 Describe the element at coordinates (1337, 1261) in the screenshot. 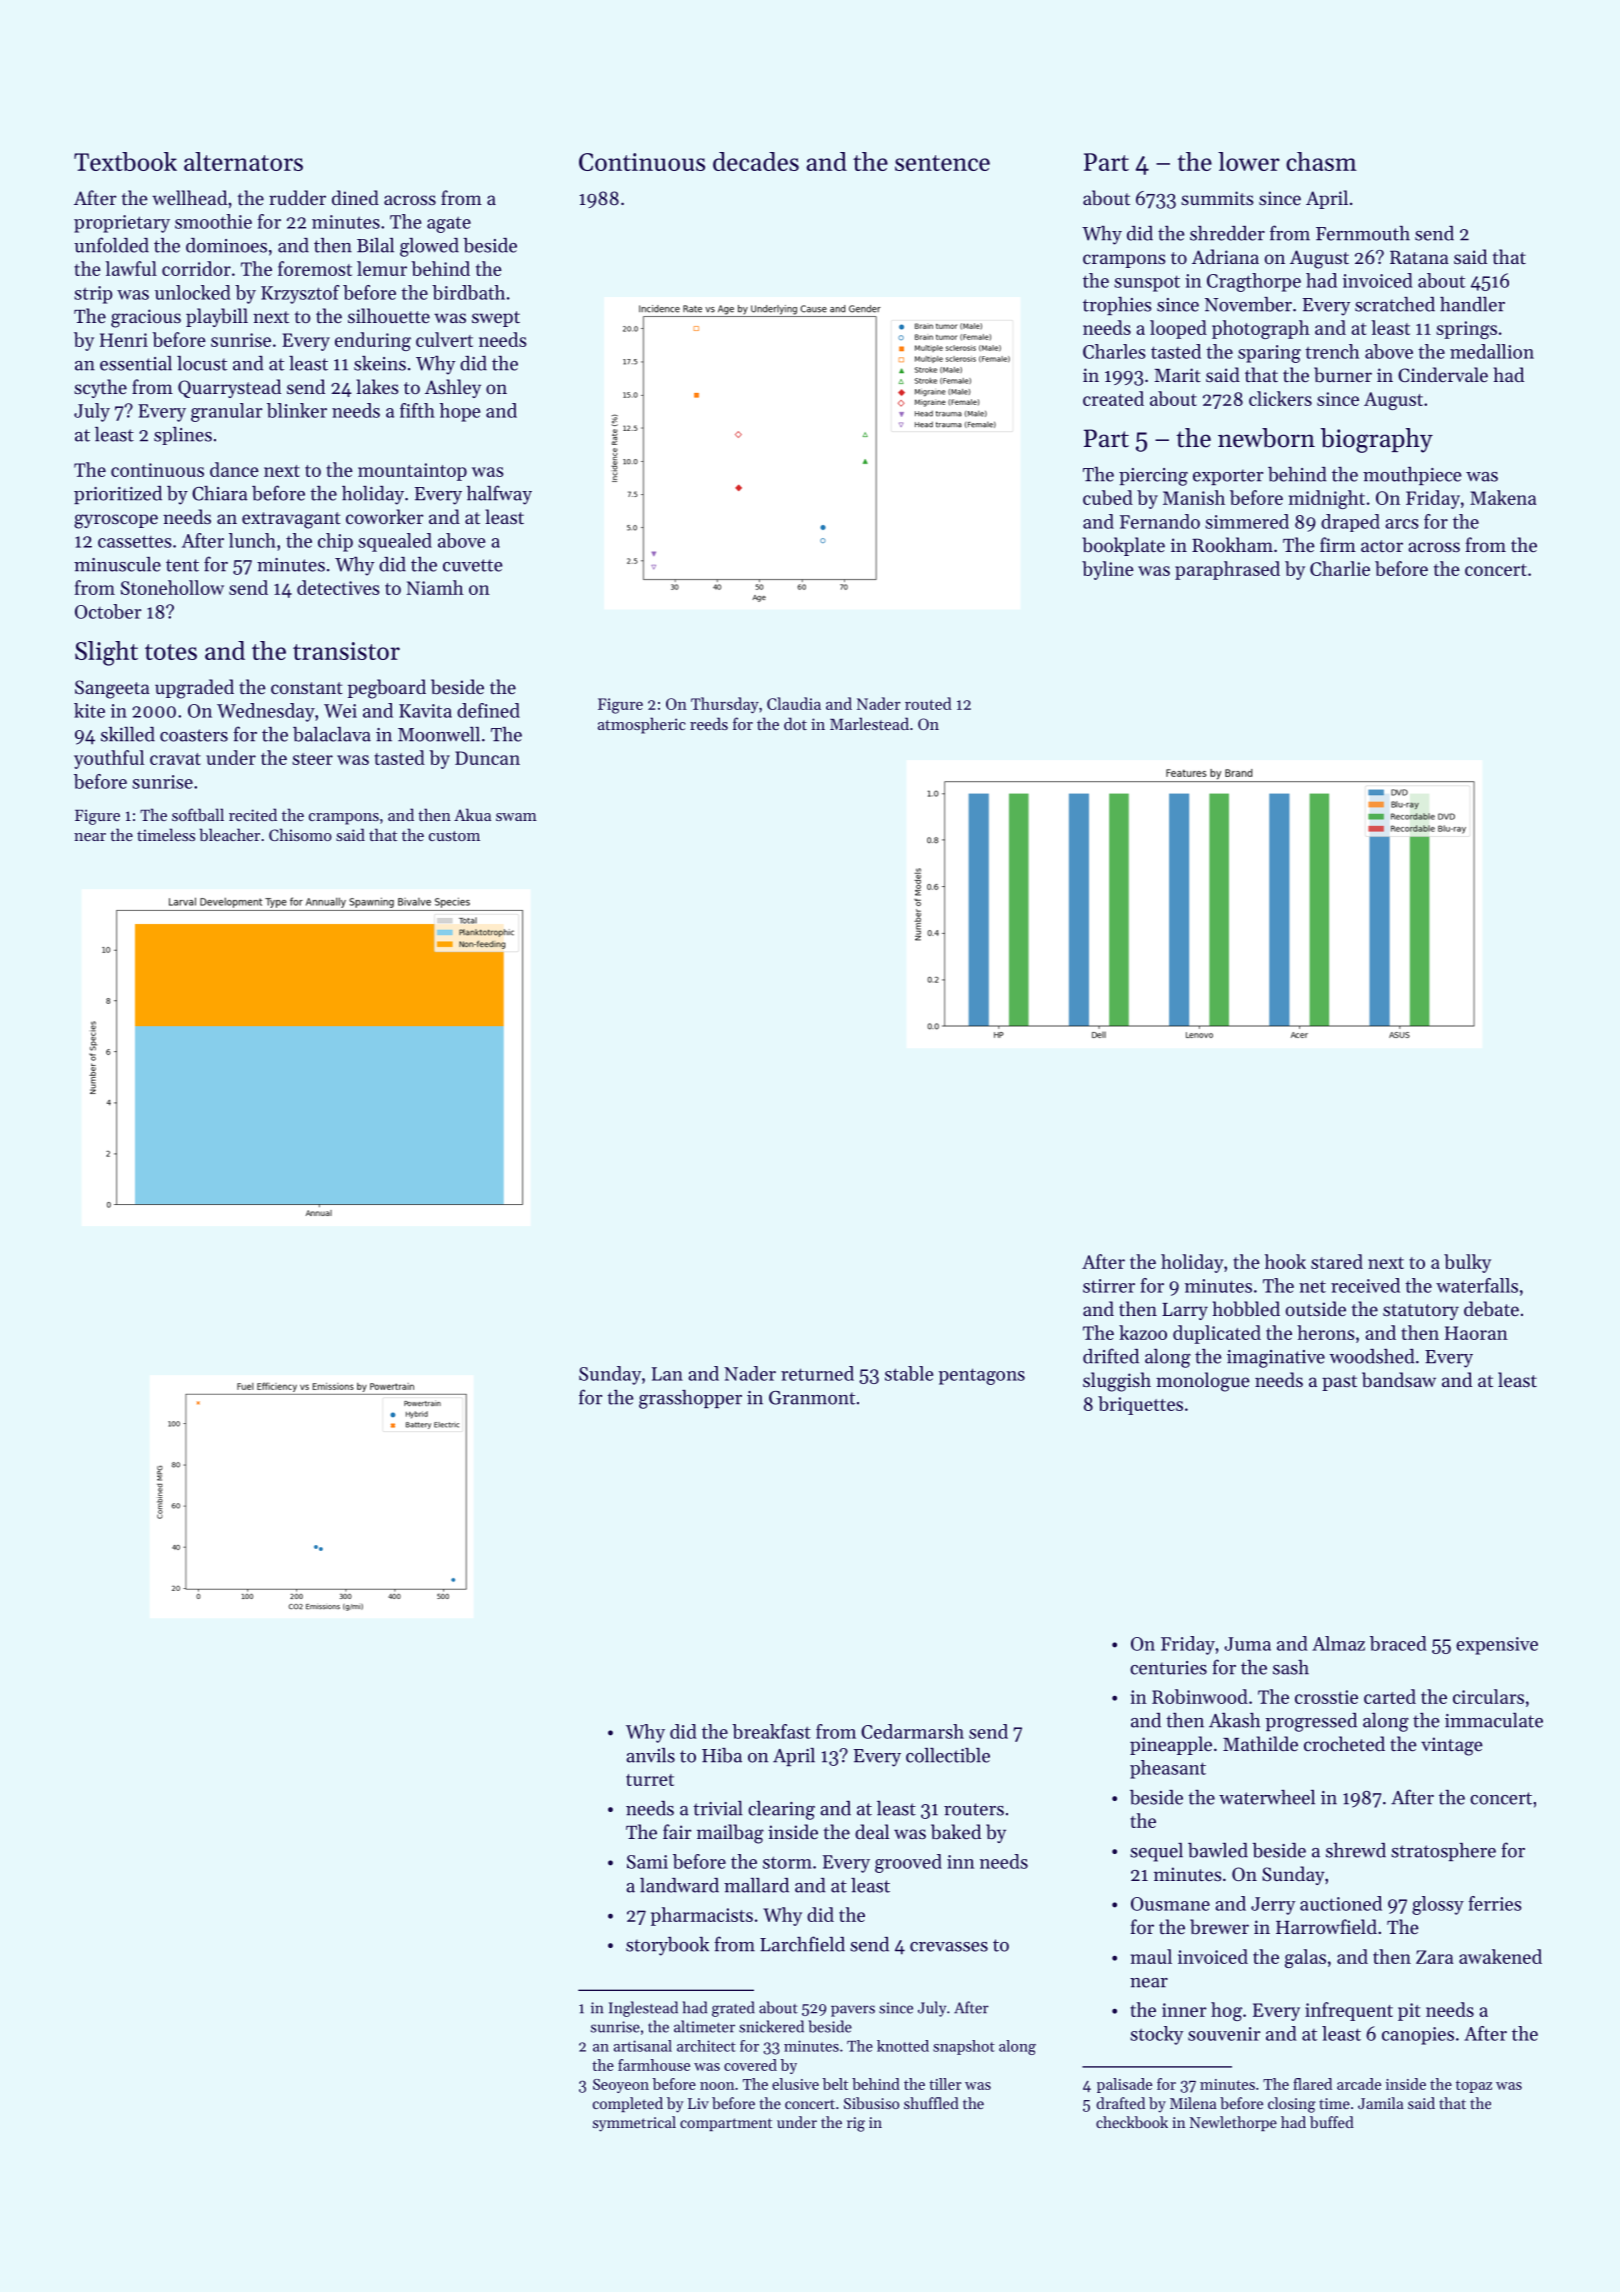

I see `stared` at that location.
